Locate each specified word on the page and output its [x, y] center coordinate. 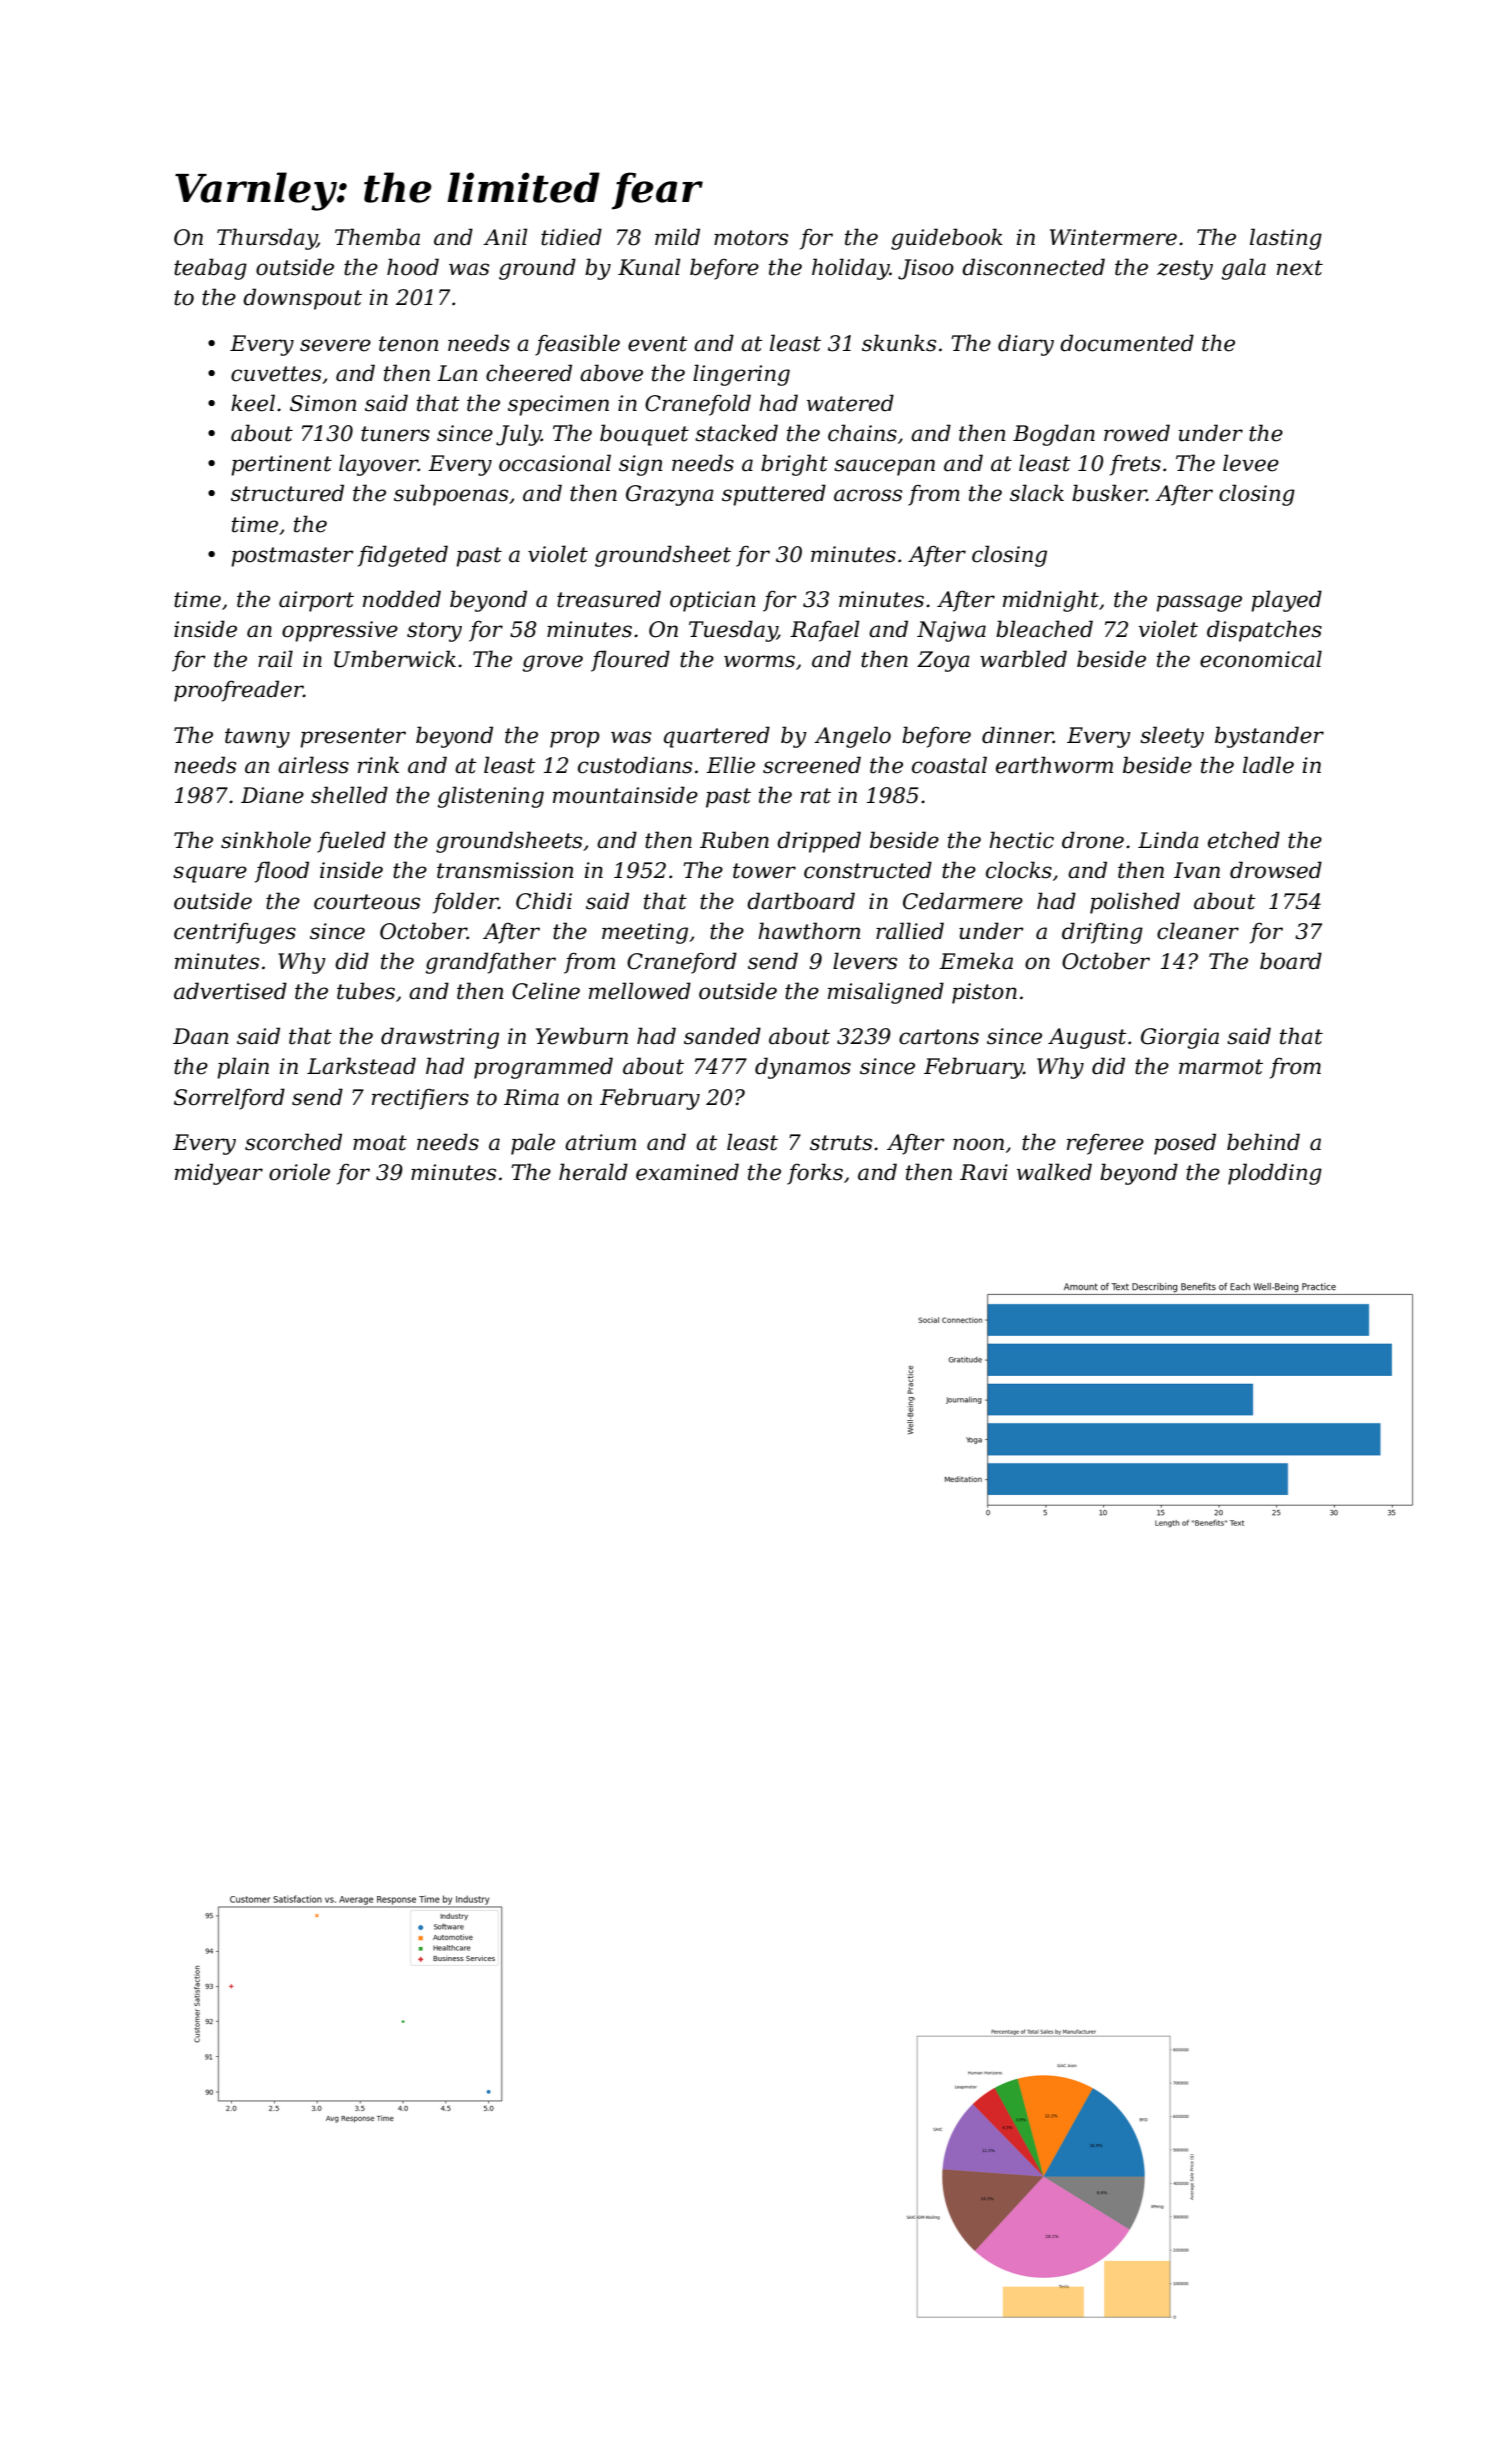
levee [1251, 463]
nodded [402, 599]
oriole [299, 1172]
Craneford [682, 963]
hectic [1021, 840]
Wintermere [1113, 237]
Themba [377, 237]
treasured [609, 599]
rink [378, 764]
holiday [851, 269]
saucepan [884, 467]
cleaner [1198, 931]
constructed [868, 870]
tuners [395, 434]
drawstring [440, 1038]
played [1286, 601]
